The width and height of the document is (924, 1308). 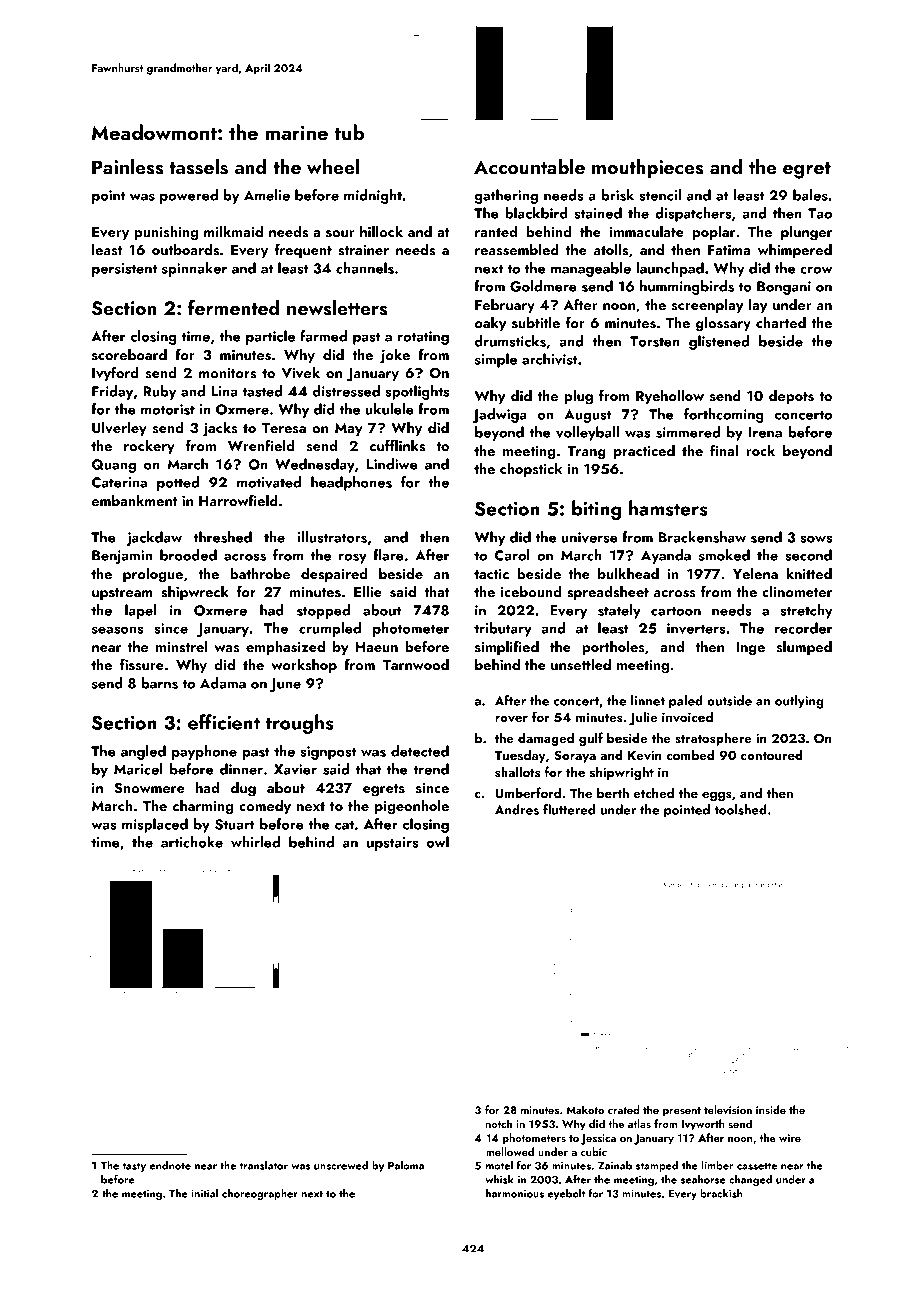 I want to click on bales, so click(x=810, y=195).
